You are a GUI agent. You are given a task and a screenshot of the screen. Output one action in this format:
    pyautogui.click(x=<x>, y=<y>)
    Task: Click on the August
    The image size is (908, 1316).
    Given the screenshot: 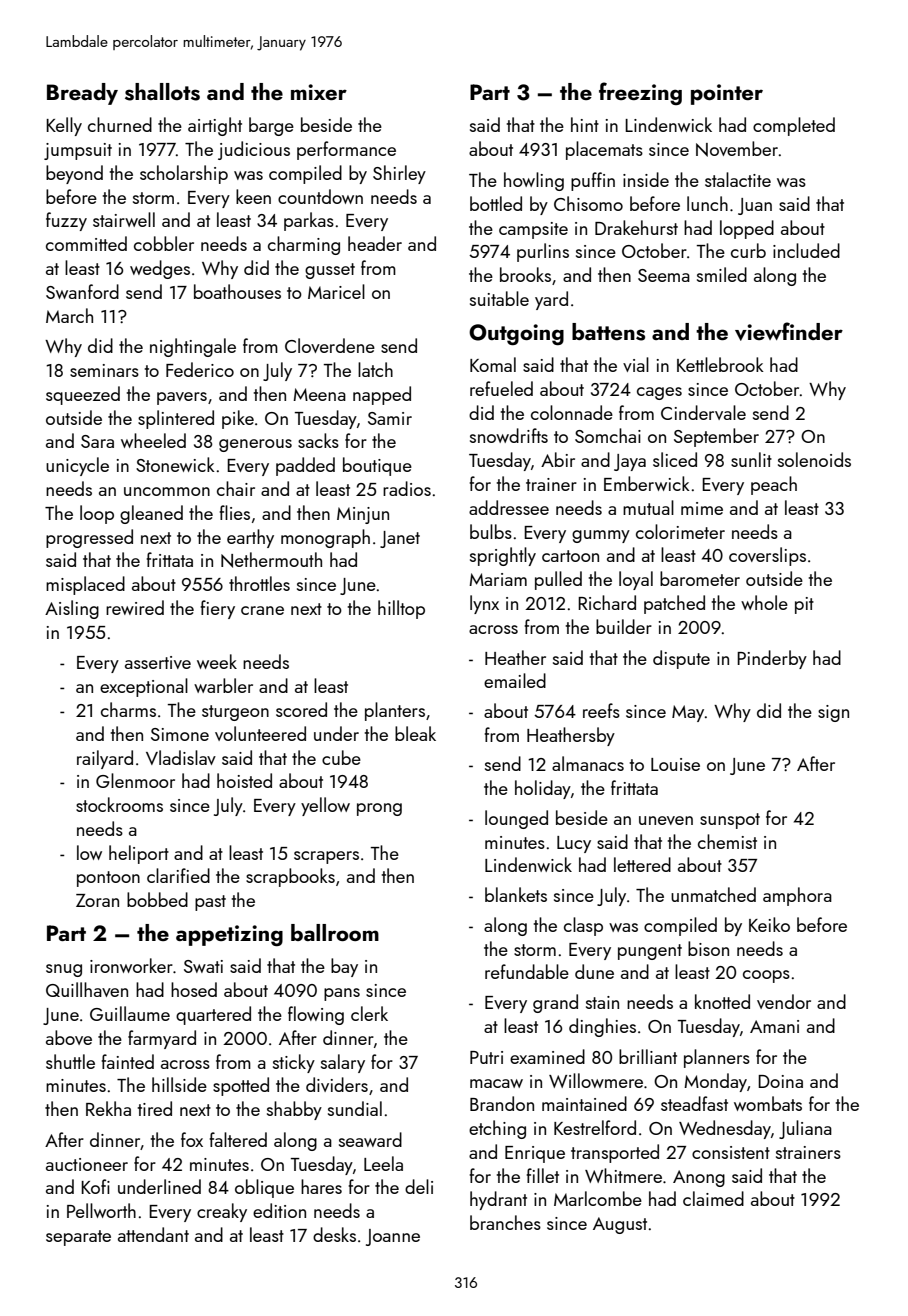 What is the action you would take?
    pyautogui.click(x=620, y=1225)
